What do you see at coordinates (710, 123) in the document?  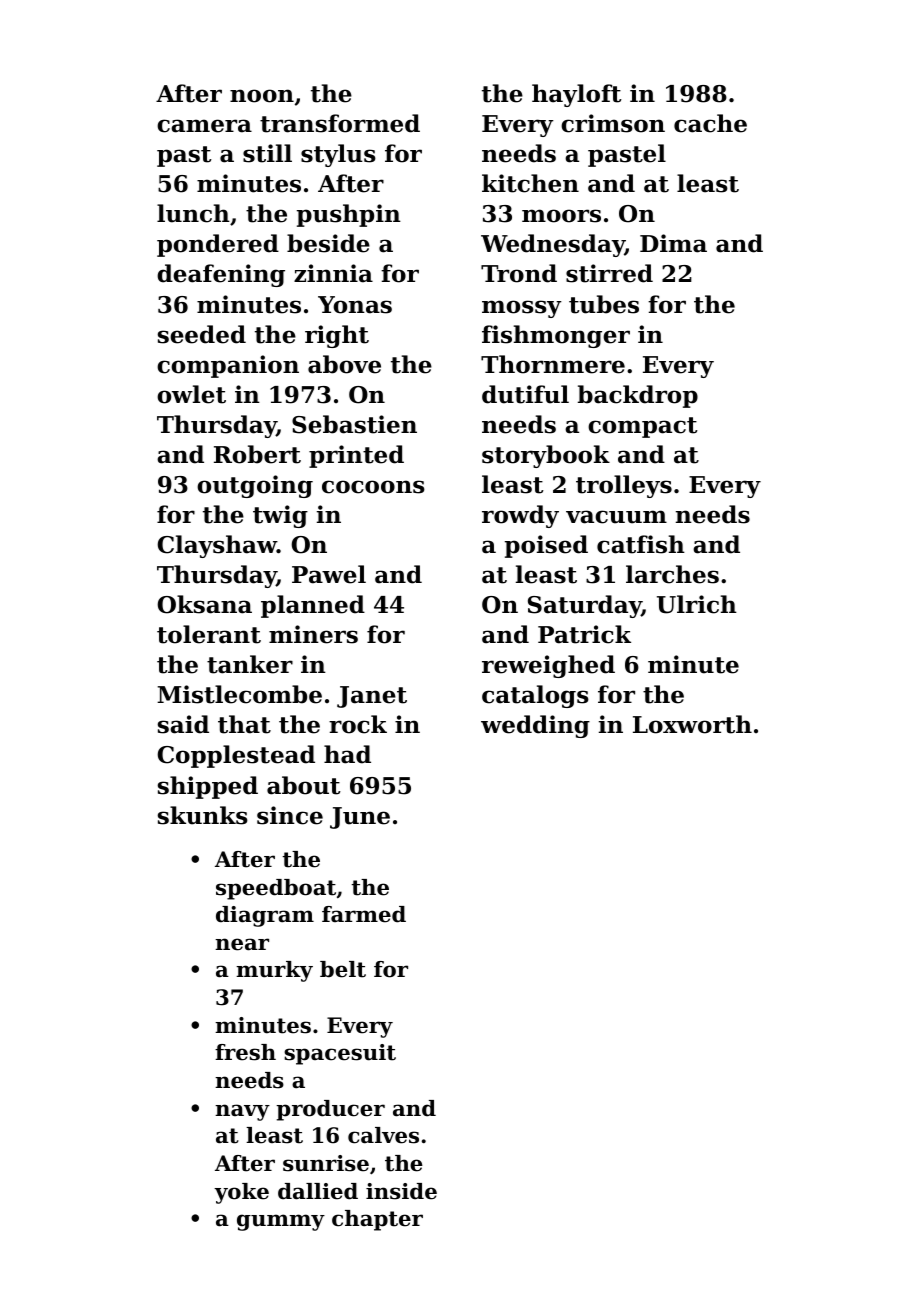 I see `cache` at bounding box center [710, 123].
